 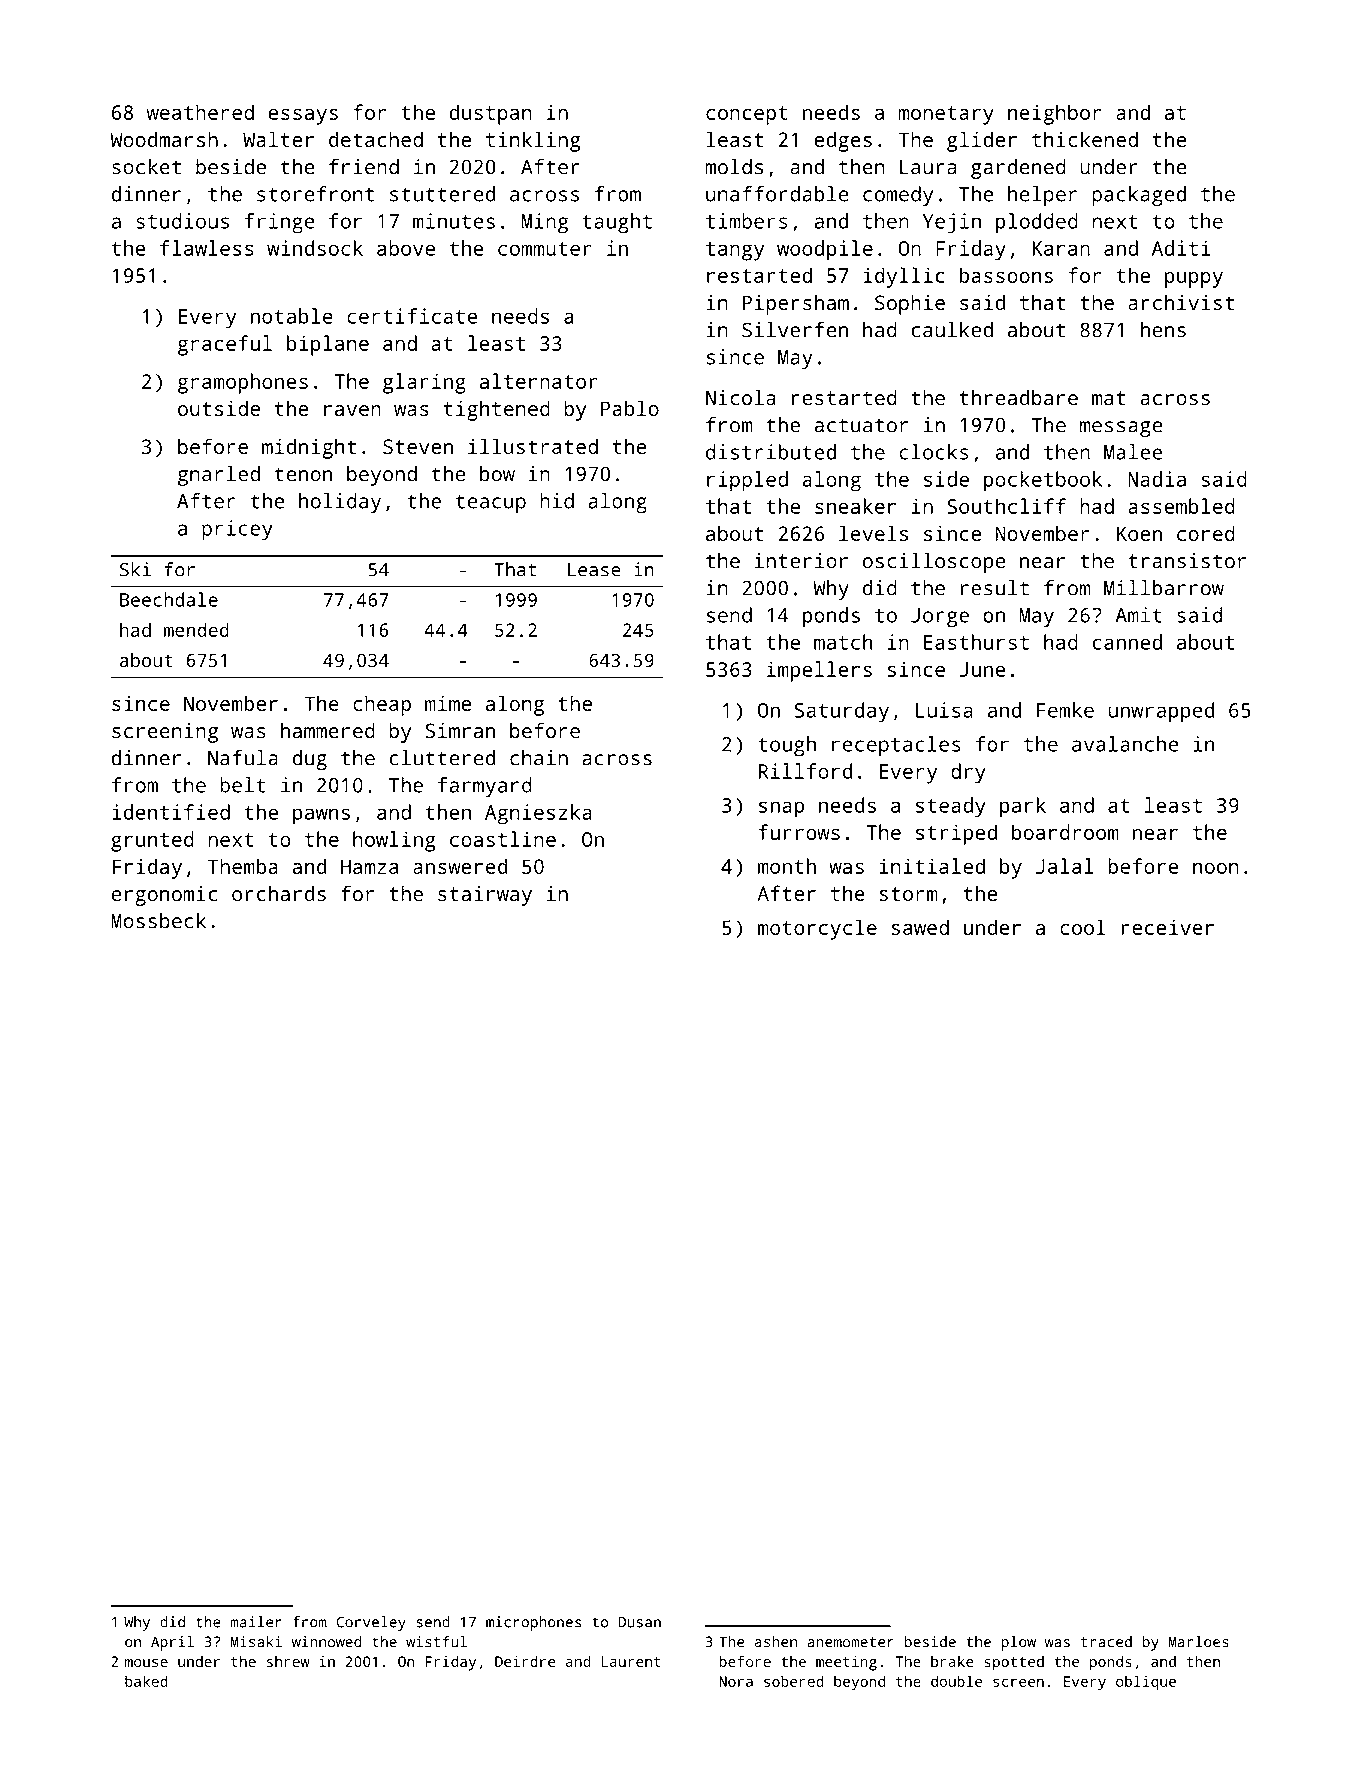 What do you see at coordinates (1168, 927) in the document?
I see `receiver` at bounding box center [1168, 927].
